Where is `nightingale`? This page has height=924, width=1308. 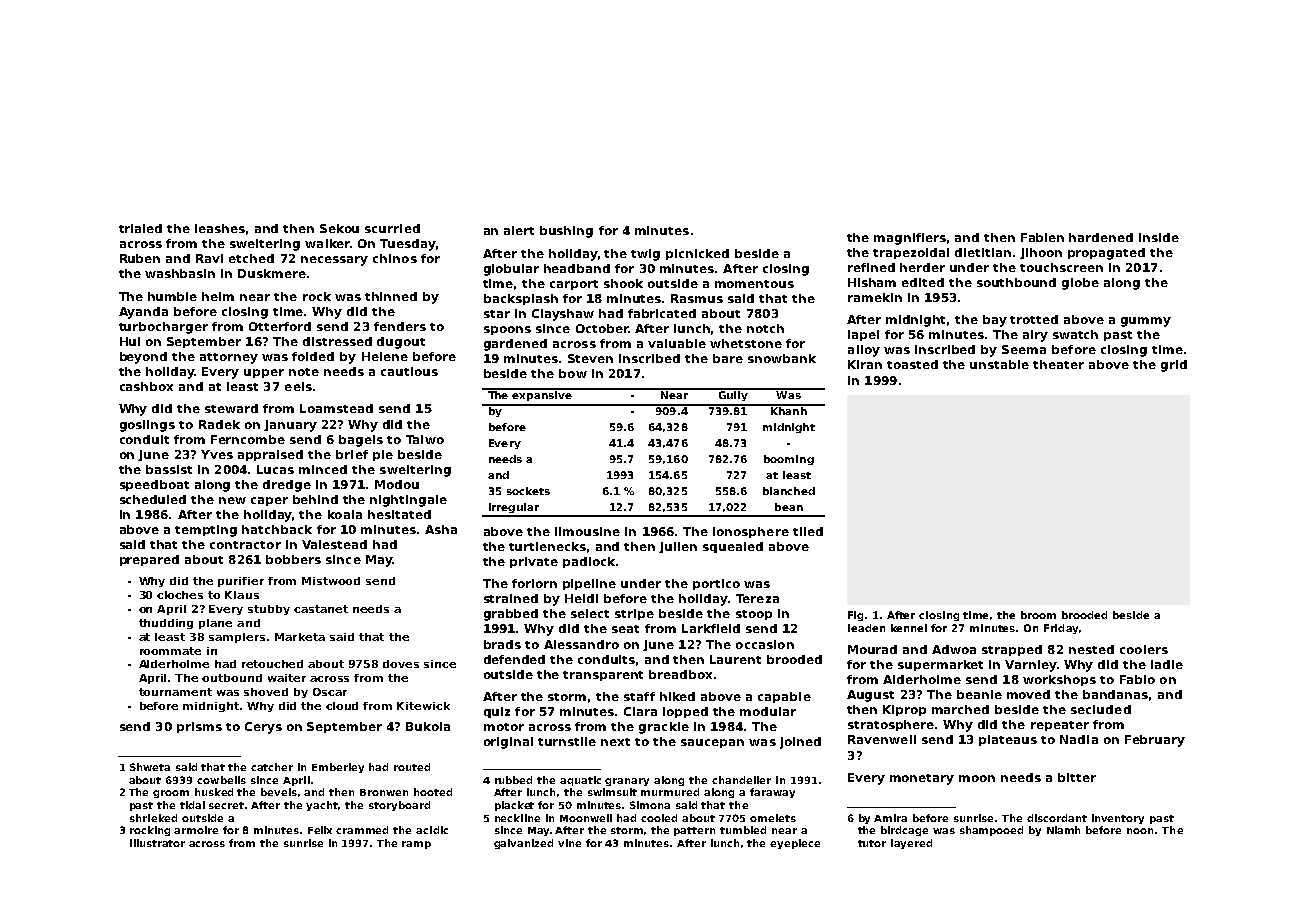
nightingale is located at coordinates (408, 501).
